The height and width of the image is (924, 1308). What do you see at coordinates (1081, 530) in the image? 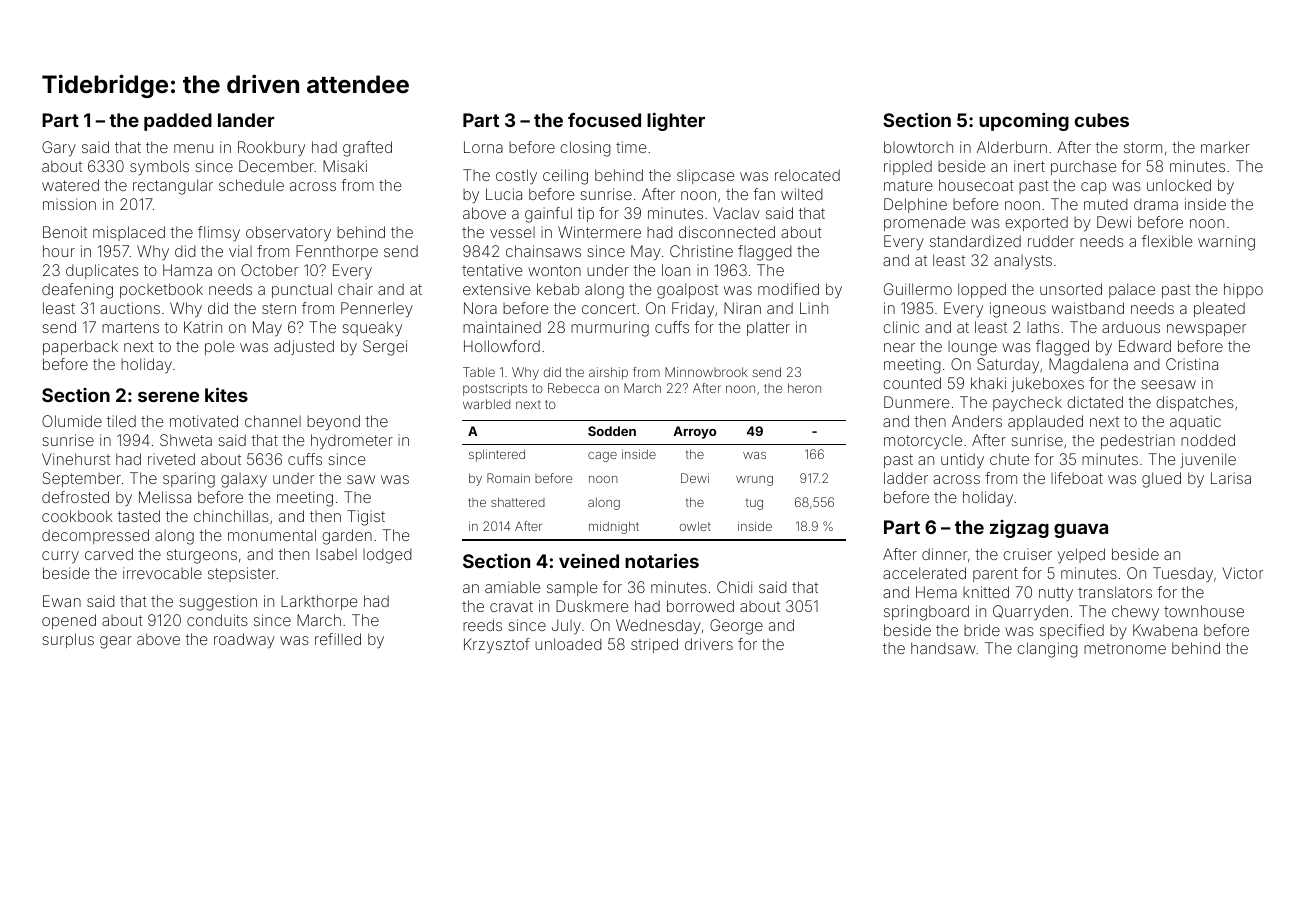
I see `guava` at bounding box center [1081, 530].
